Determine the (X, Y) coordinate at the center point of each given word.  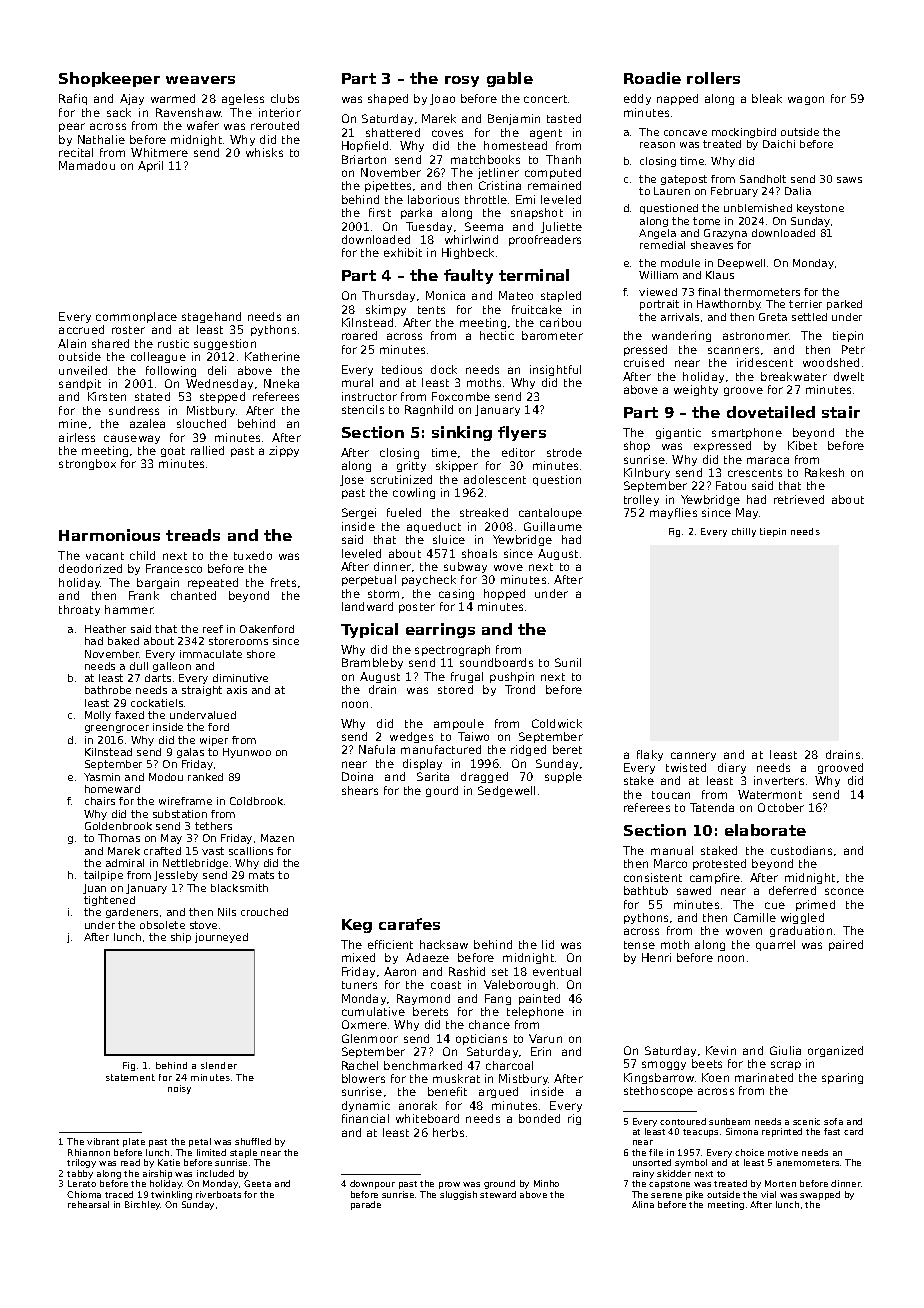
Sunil (568, 662)
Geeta (257, 1183)
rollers (713, 78)
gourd (442, 791)
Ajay (132, 99)
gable (510, 79)
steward (498, 1194)
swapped (820, 1195)
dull (139, 666)
